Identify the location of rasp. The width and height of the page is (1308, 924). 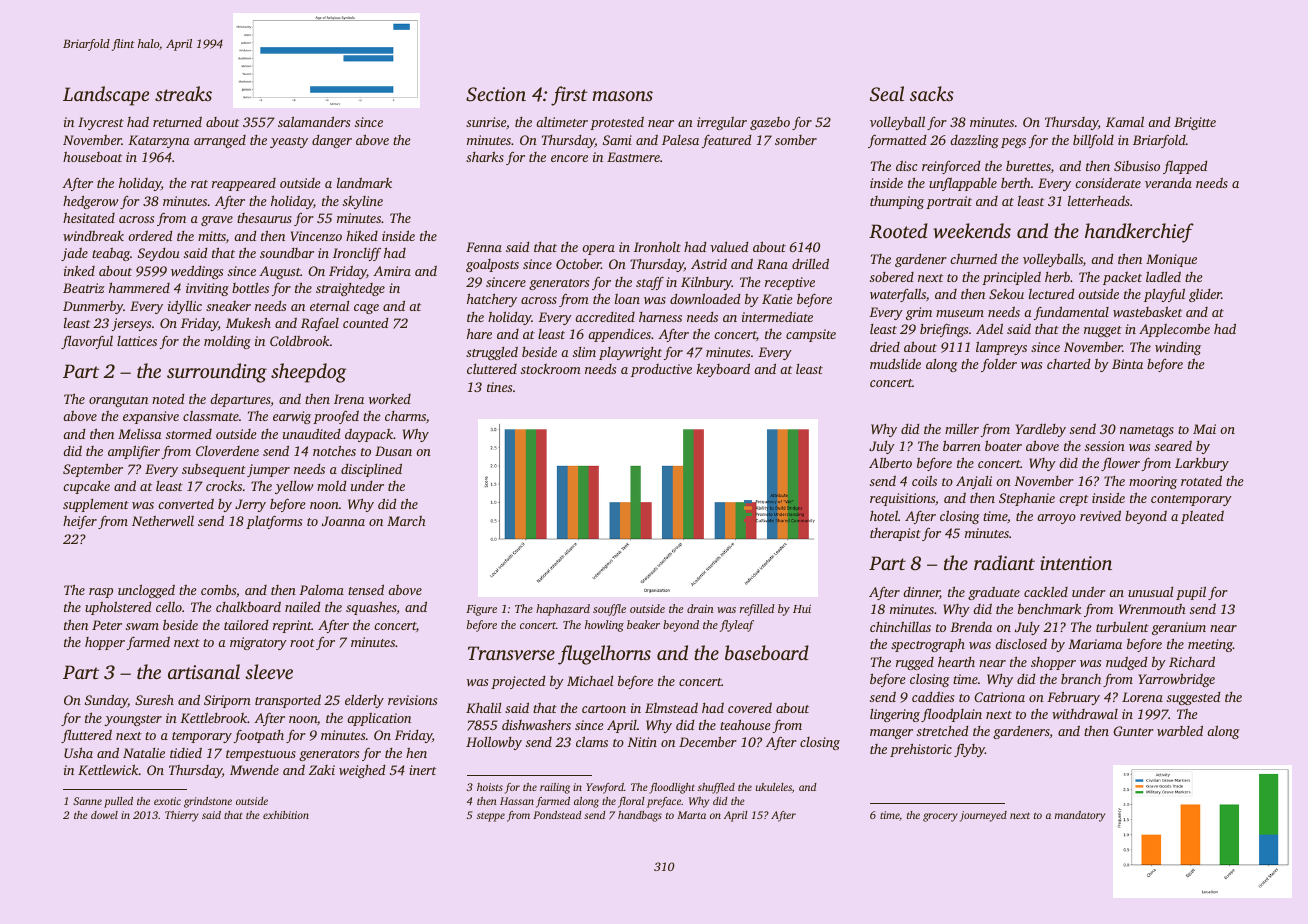
(101, 593).
